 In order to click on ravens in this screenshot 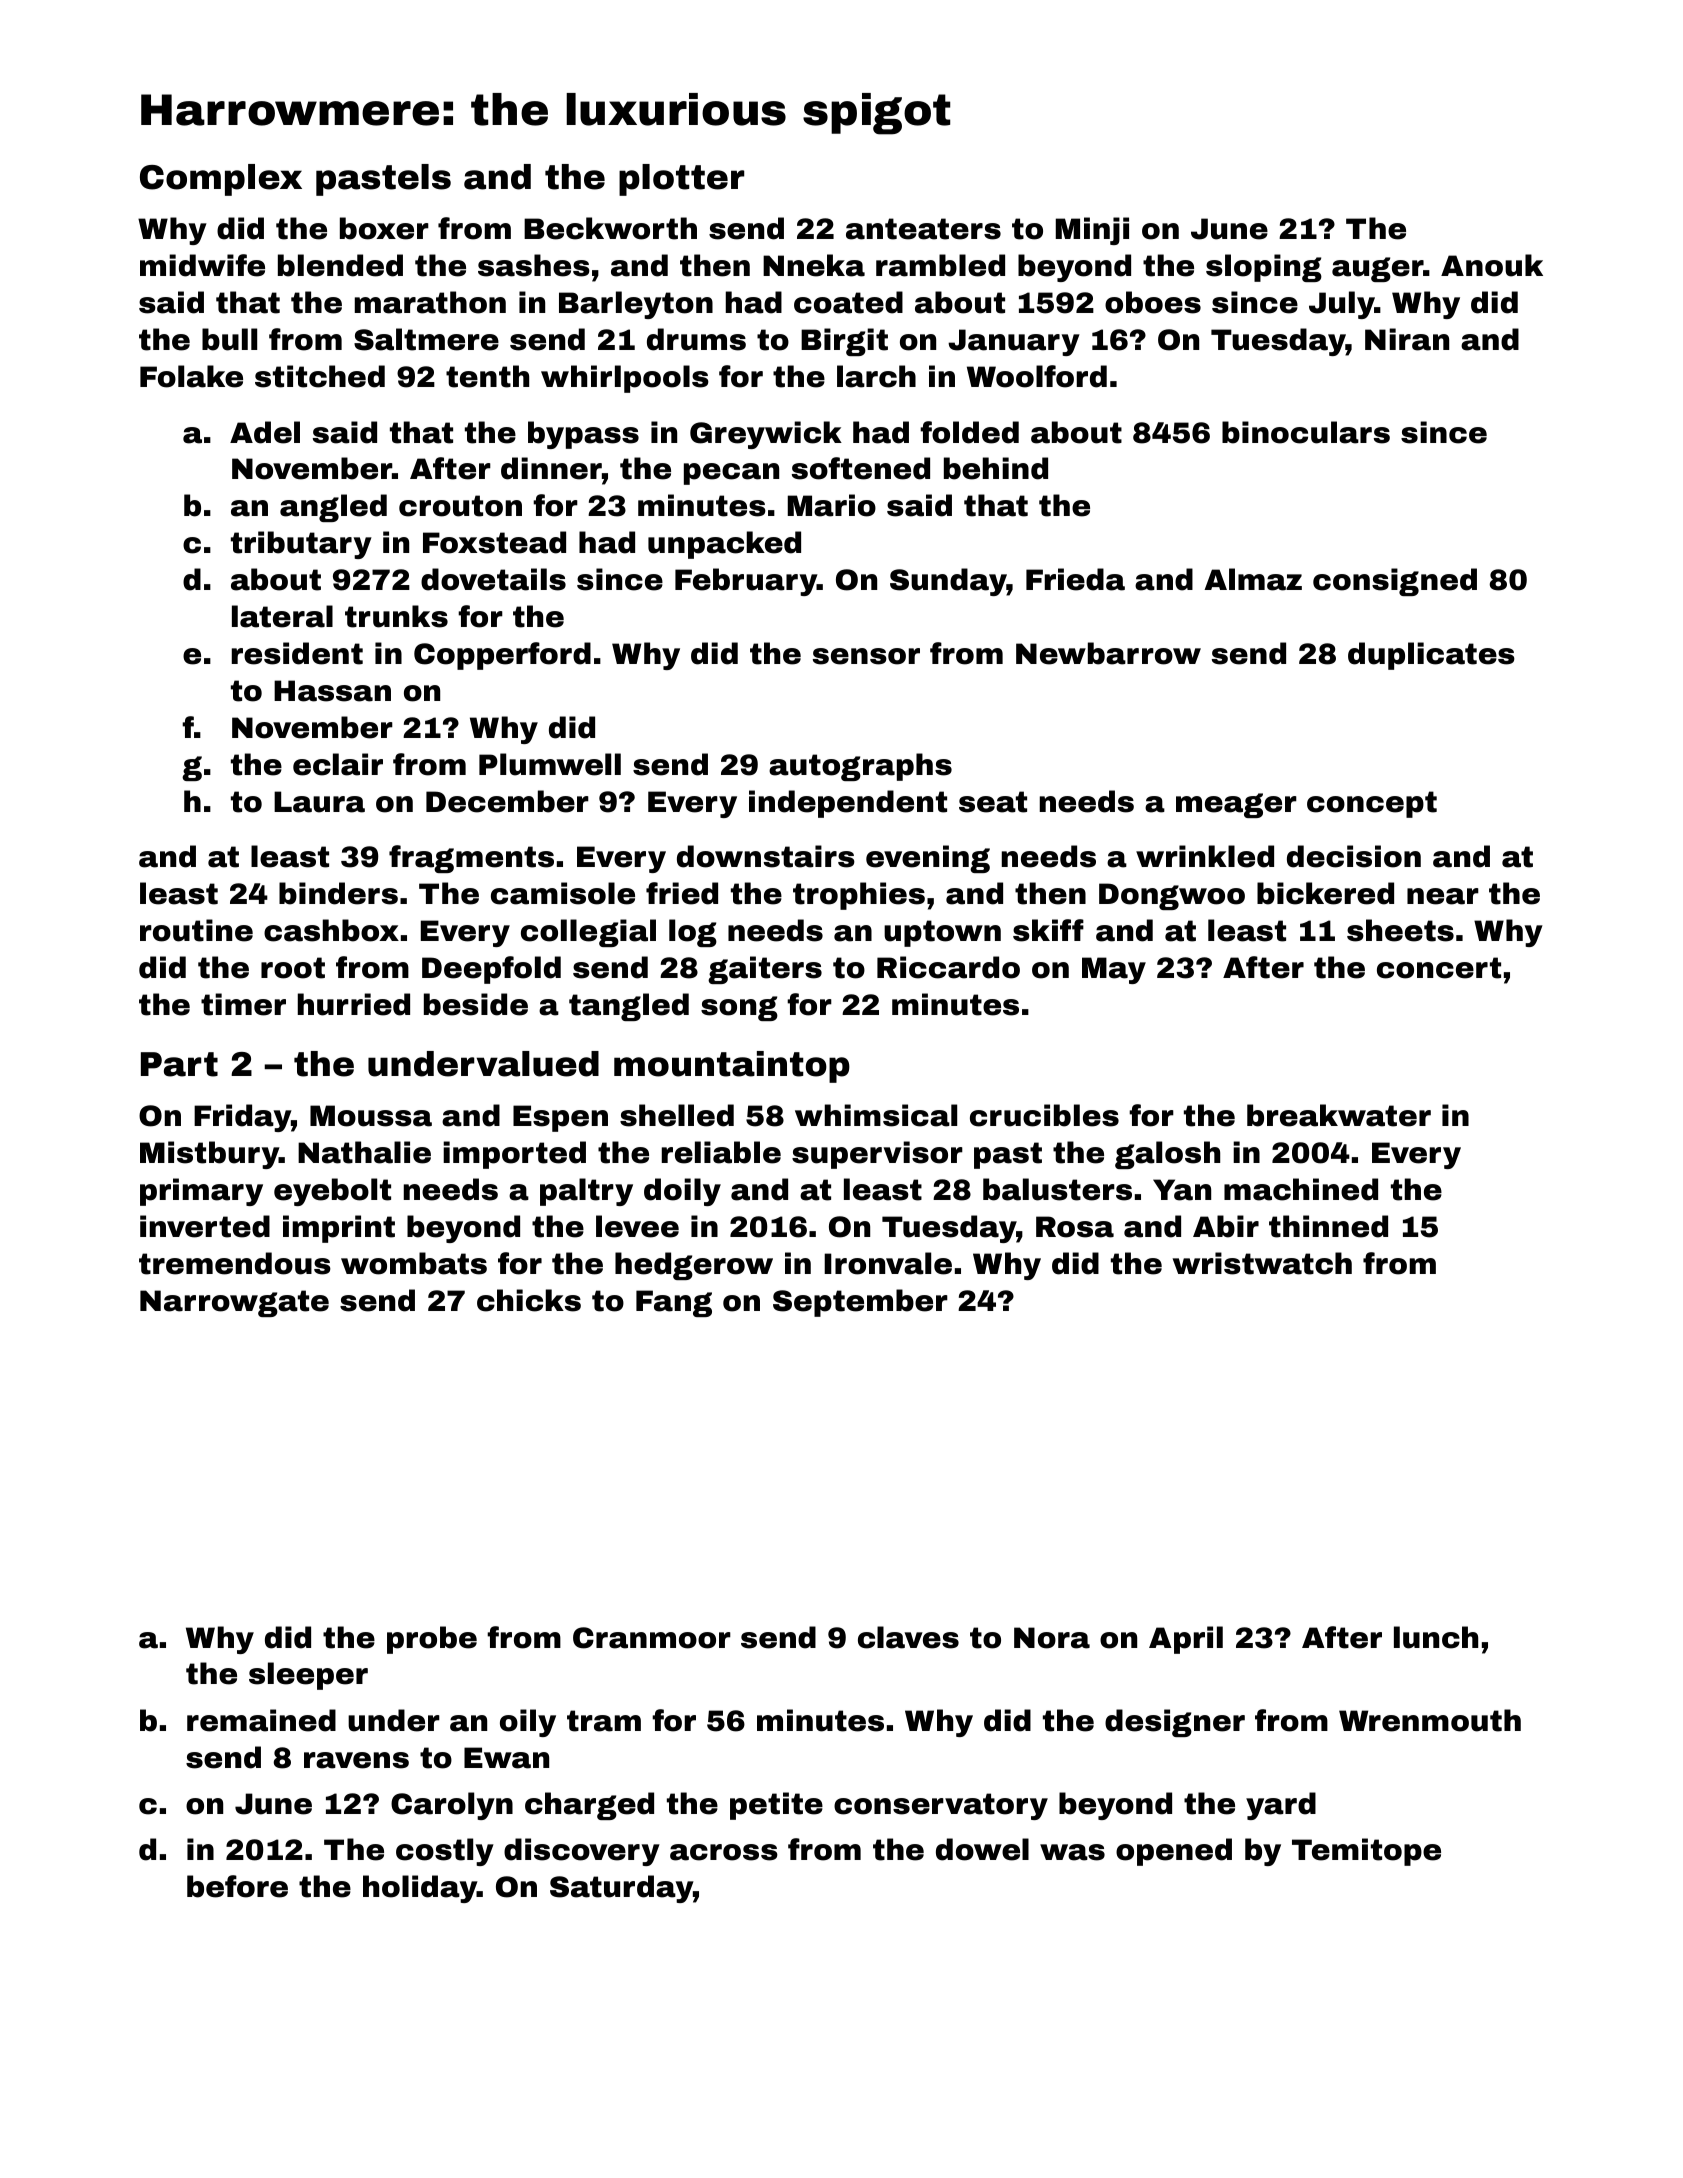, I will do `click(356, 1760)`.
